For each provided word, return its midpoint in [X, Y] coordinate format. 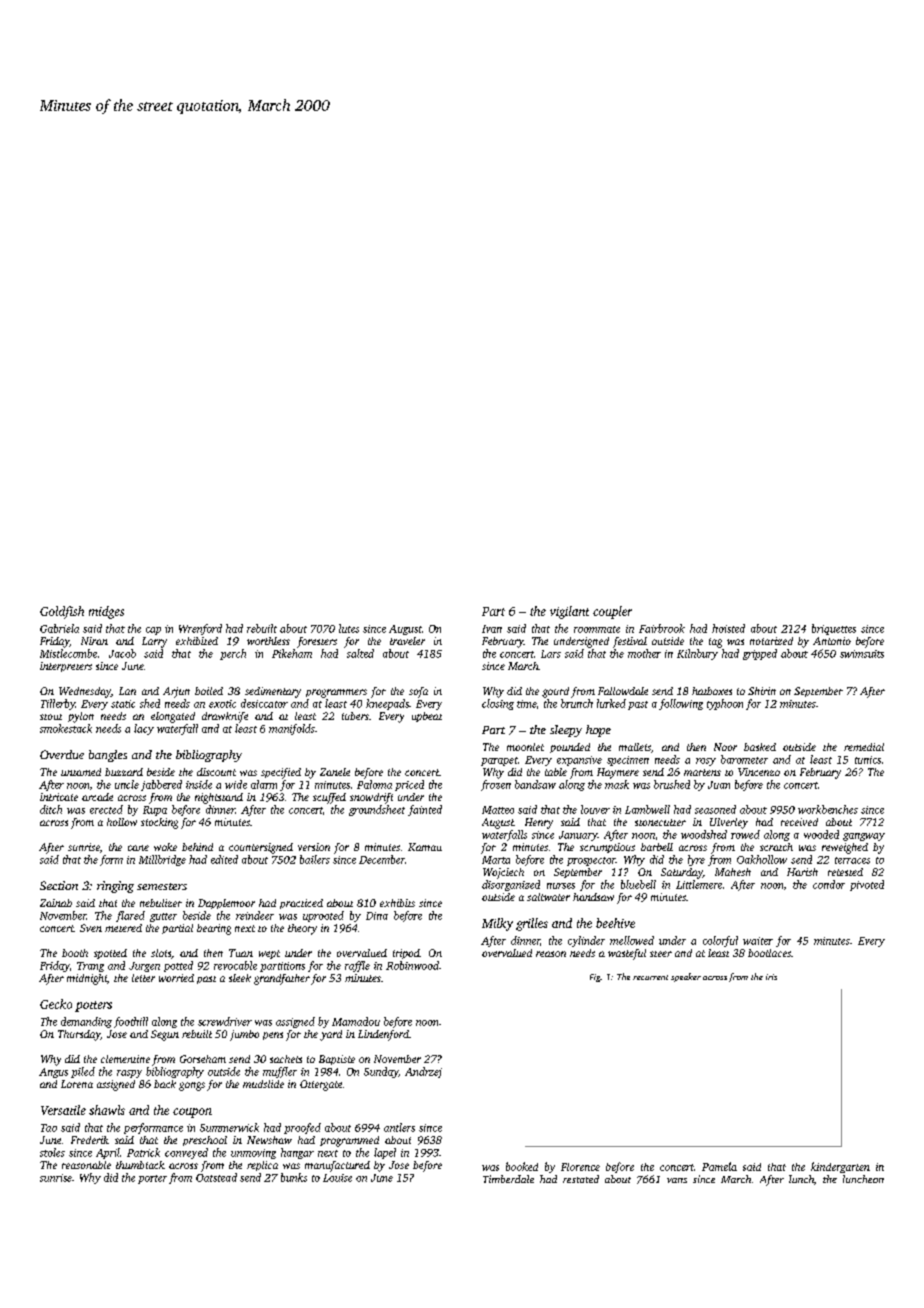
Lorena [77, 1084]
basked [760, 747]
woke [165, 847]
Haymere [618, 773]
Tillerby [58, 704]
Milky [497, 924]
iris [771, 977]
